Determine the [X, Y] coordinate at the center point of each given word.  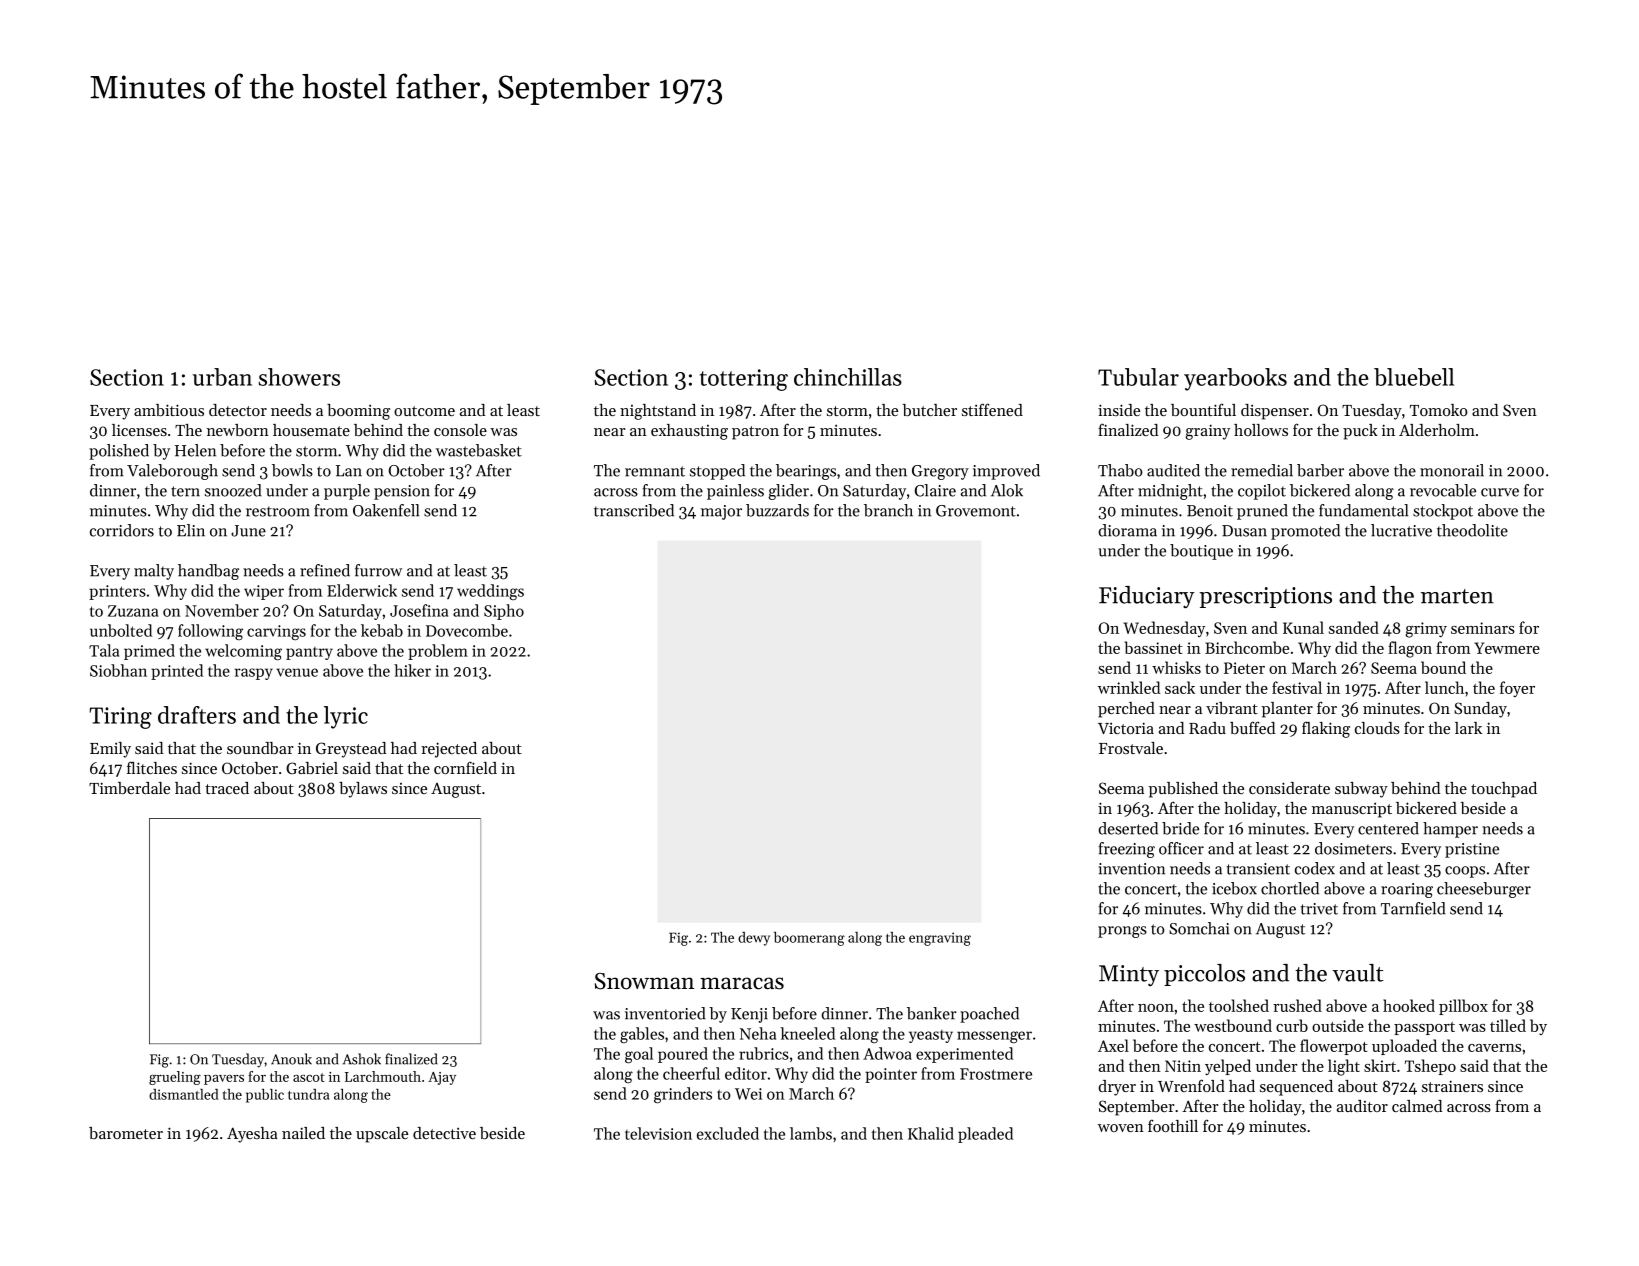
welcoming [243, 652]
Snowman [644, 981]
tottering [744, 380]
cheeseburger [1484, 890]
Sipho [504, 612]
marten [1457, 596]
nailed [303, 1133]
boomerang [809, 939]
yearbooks [1235, 379]
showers [299, 377]
